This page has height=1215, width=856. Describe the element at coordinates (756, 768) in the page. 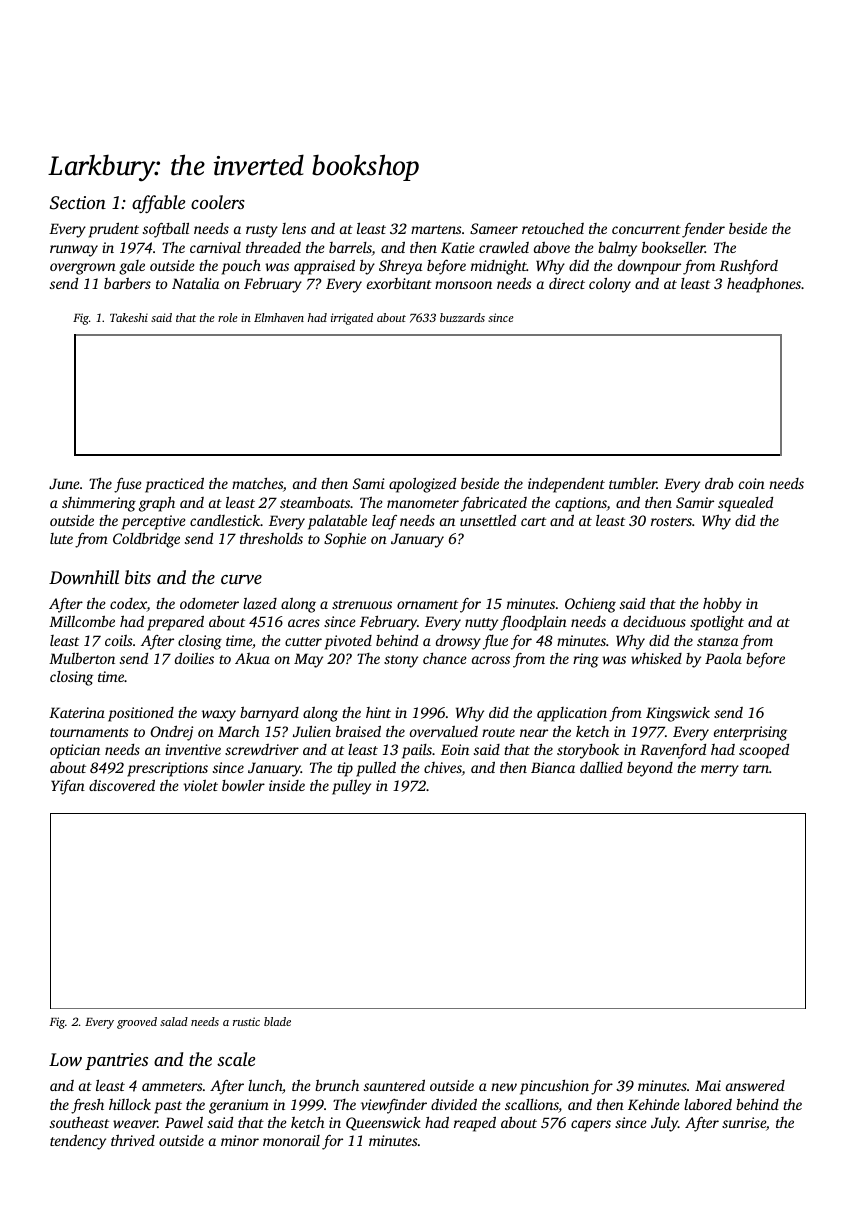

I see `tarn` at that location.
